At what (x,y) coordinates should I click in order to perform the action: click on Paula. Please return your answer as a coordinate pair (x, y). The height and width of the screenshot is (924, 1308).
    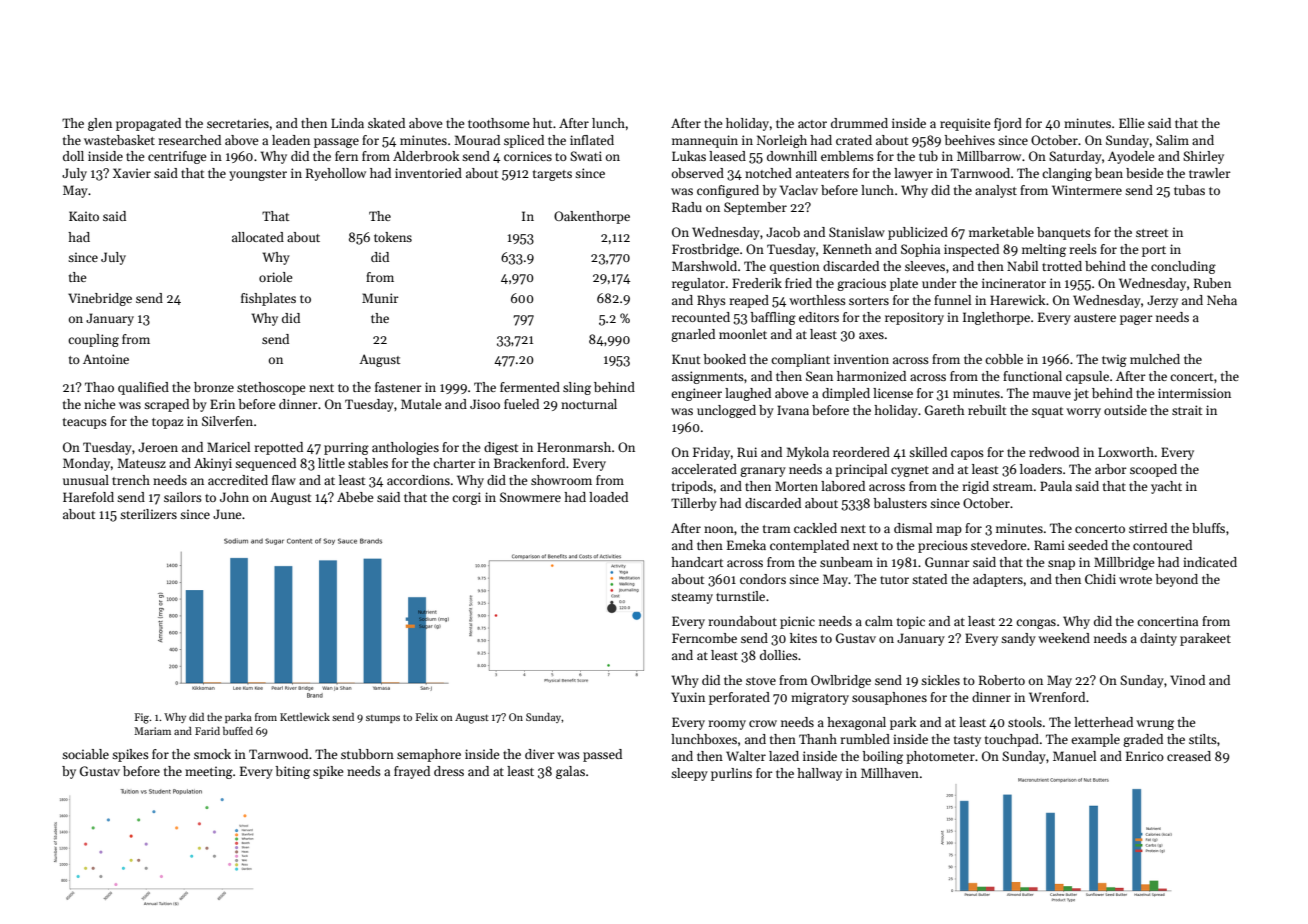
    Looking at the image, I should click on (1056, 486).
